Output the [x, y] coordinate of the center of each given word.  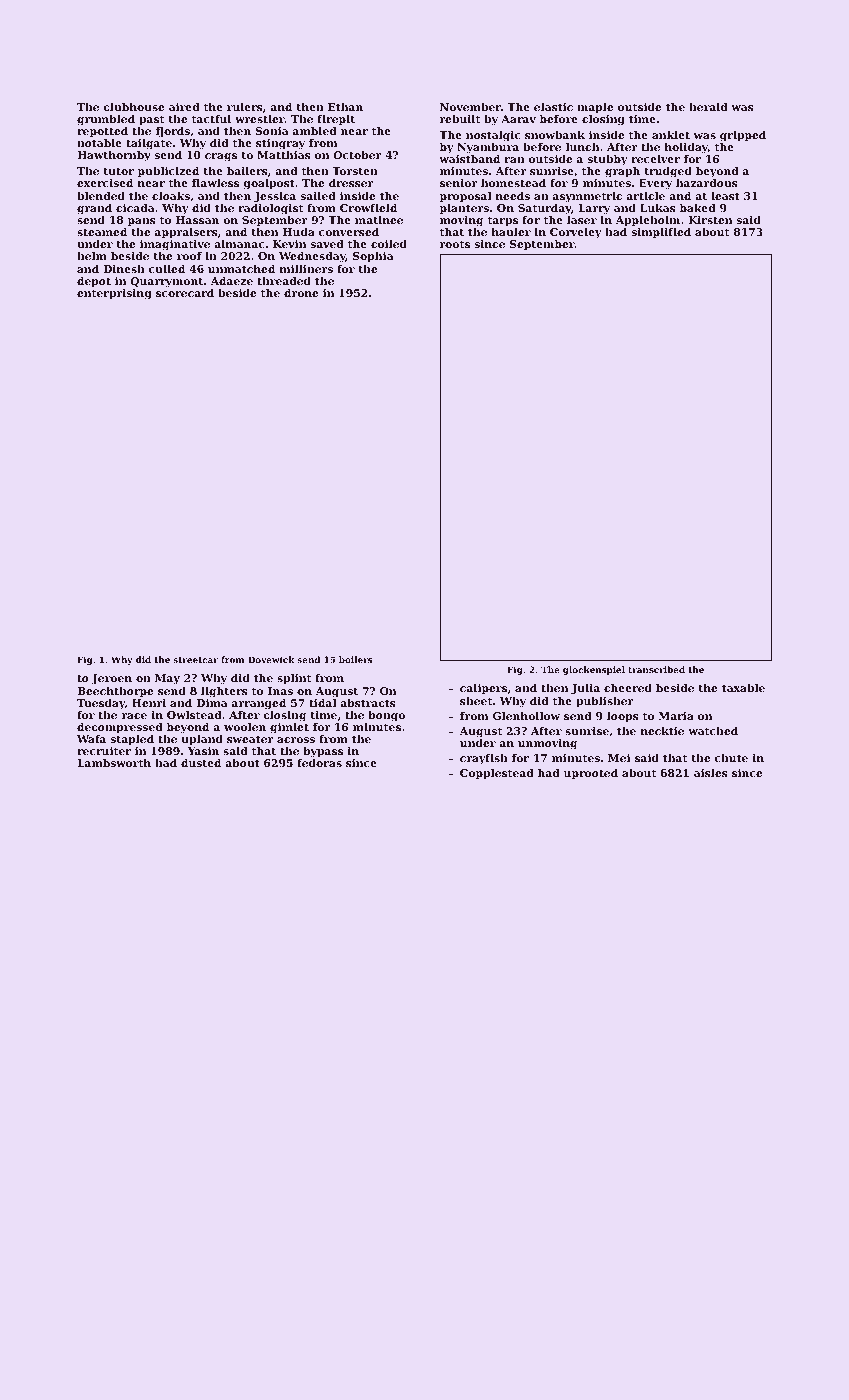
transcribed [656, 669]
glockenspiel [594, 670]
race [134, 716]
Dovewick [271, 659]
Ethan [345, 107]
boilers [356, 659]
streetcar [195, 660]
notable [99, 143]
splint [294, 679]
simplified [661, 233]
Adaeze [232, 281]
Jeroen [112, 679]
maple [595, 108]
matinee [379, 220]
